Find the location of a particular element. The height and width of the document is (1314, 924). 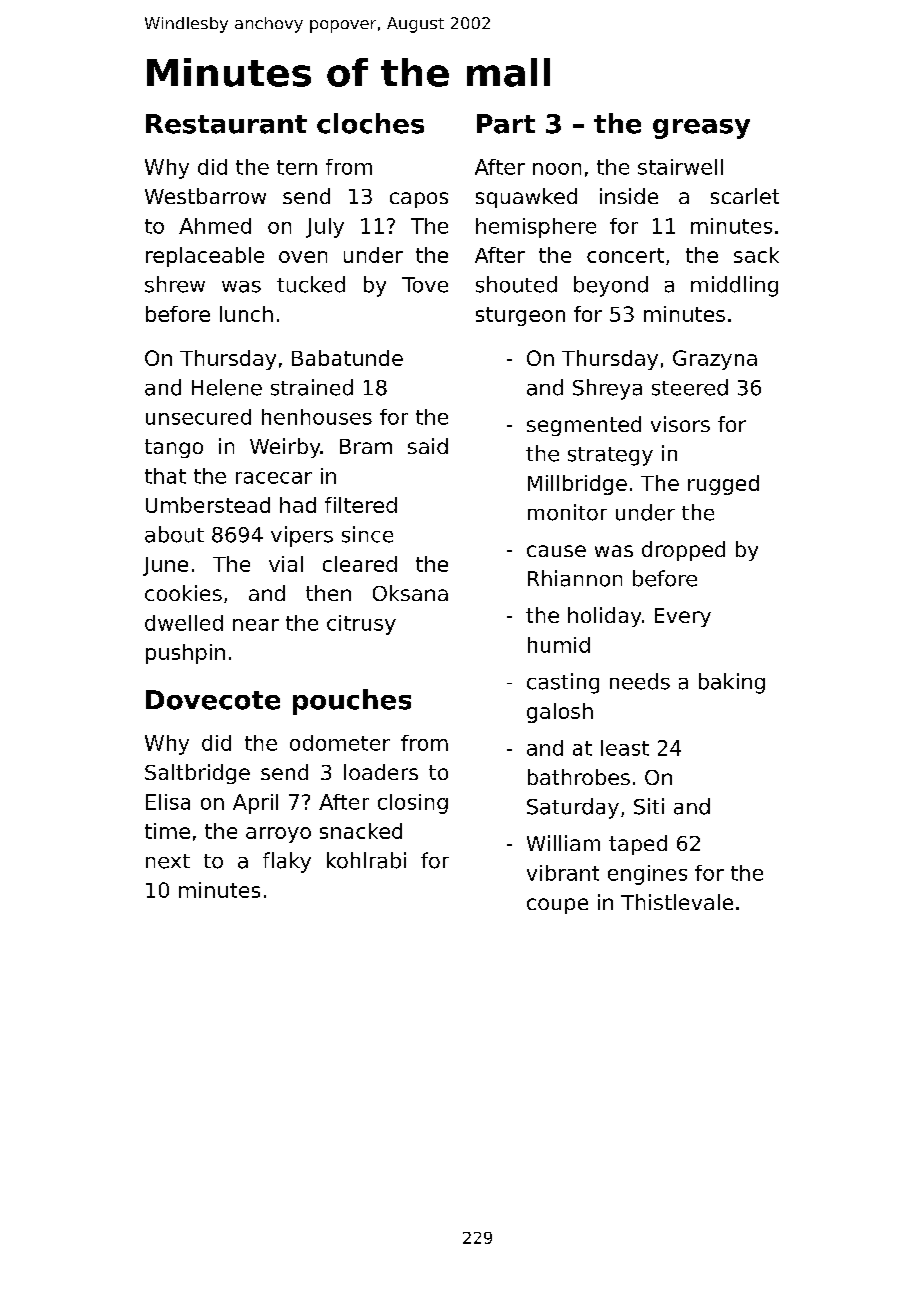

greasy is located at coordinates (701, 129).
